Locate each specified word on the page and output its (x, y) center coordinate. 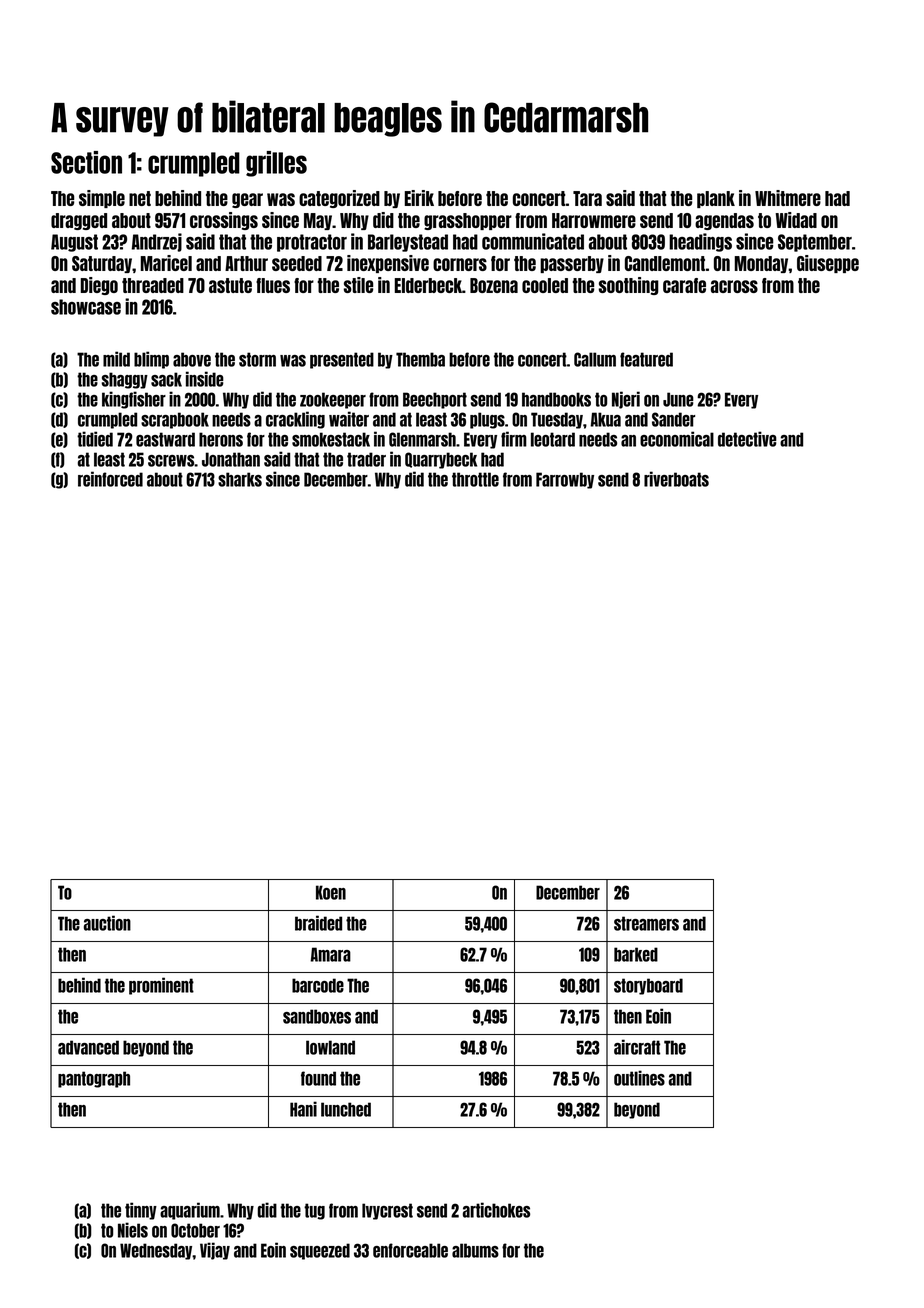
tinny (141, 1211)
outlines (639, 1078)
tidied (95, 439)
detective (747, 439)
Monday (762, 264)
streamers (646, 923)
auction (107, 923)
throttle (475, 479)
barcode (318, 985)
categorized (339, 199)
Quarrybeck (441, 460)
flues (273, 285)
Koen (331, 892)
